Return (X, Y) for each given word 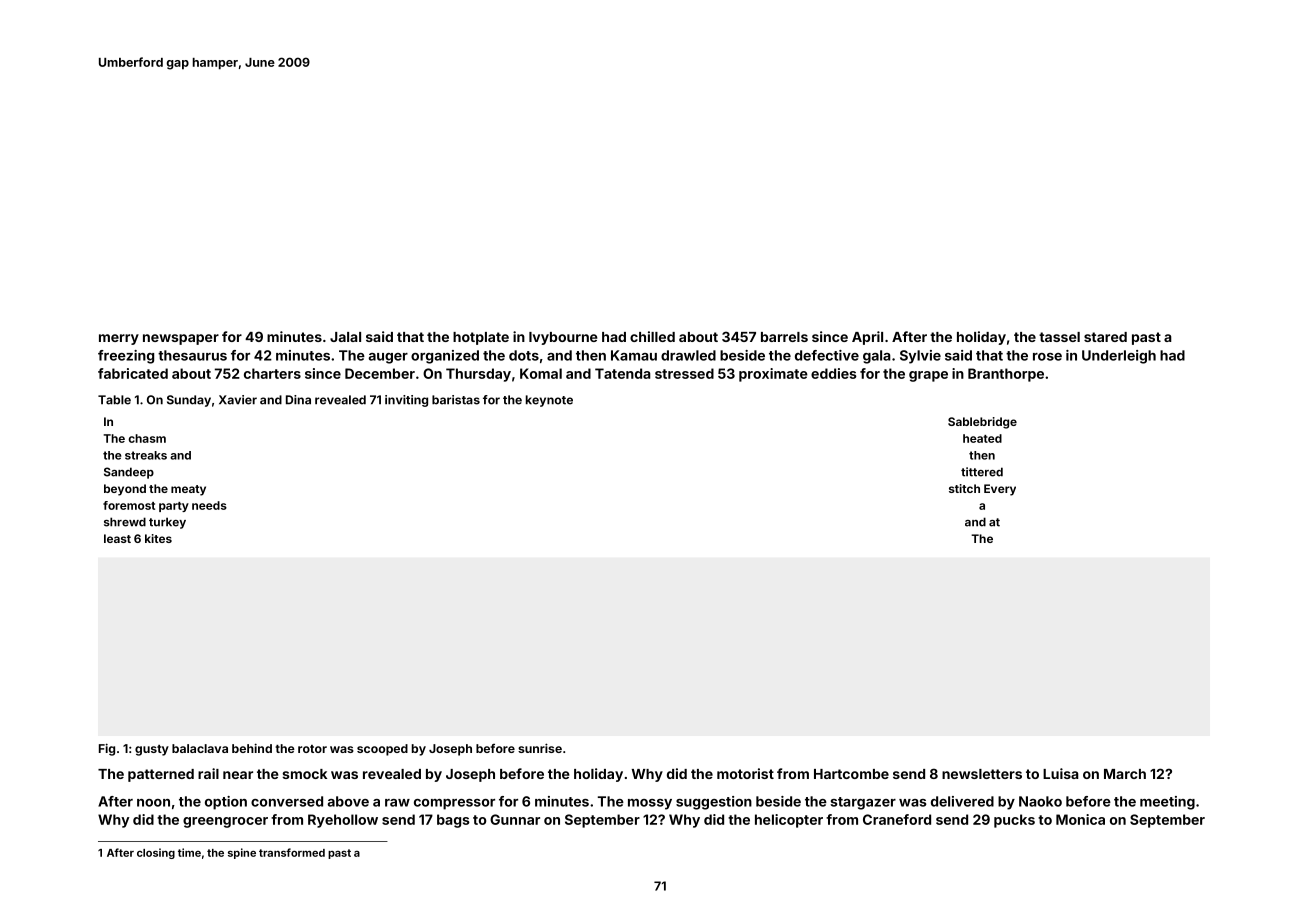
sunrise (540, 748)
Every (1000, 490)
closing (156, 853)
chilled (652, 336)
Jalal (345, 337)
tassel (1059, 337)
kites (158, 538)
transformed (292, 852)
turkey (167, 523)
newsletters (982, 774)
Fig (107, 749)
